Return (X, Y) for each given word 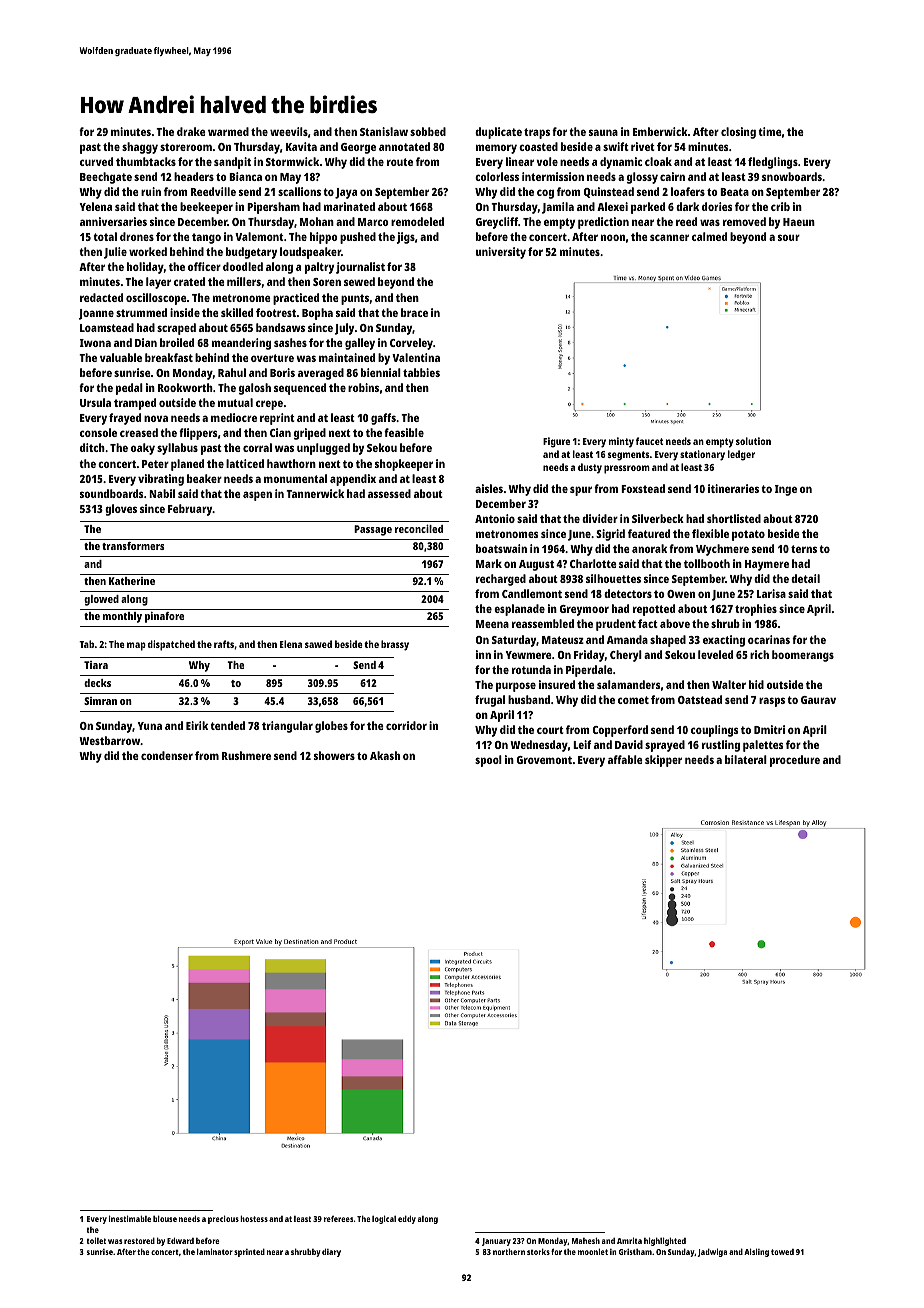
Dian (146, 342)
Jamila (558, 208)
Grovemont (544, 760)
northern (509, 1251)
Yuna (149, 726)
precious (223, 1219)
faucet (650, 441)
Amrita (629, 1240)
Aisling (756, 1252)
